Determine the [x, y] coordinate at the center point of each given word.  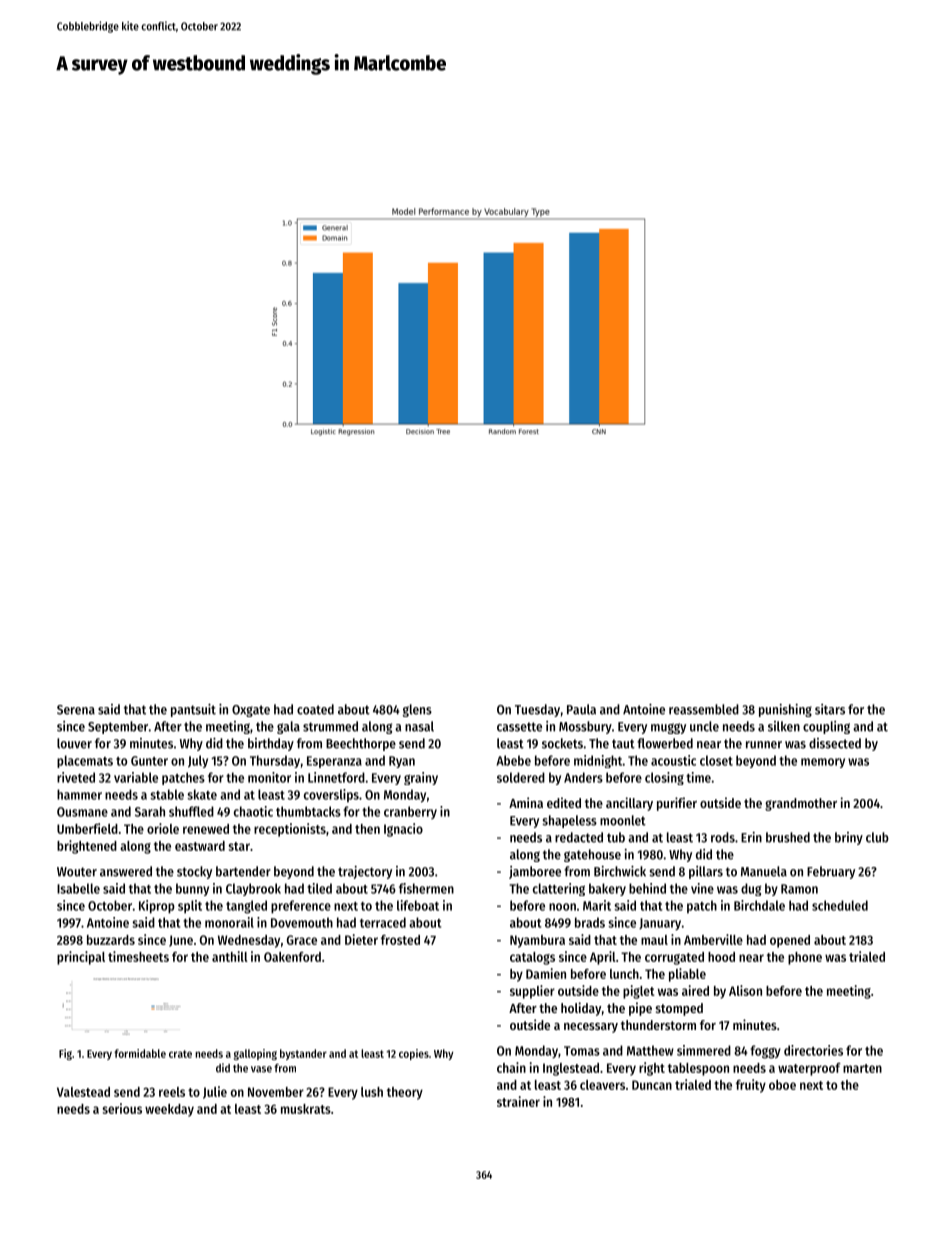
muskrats [306, 1109]
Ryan [402, 762]
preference [301, 907]
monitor [269, 777]
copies [414, 1054]
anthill [230, 956]
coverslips [331, 796]
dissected [835, 743]
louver [74, 743]
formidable [140, 1053]
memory [823, 763]
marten [862, 1068]
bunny [192, 889]
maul [654, 940]
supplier [532, 992]
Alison [745, 990]
